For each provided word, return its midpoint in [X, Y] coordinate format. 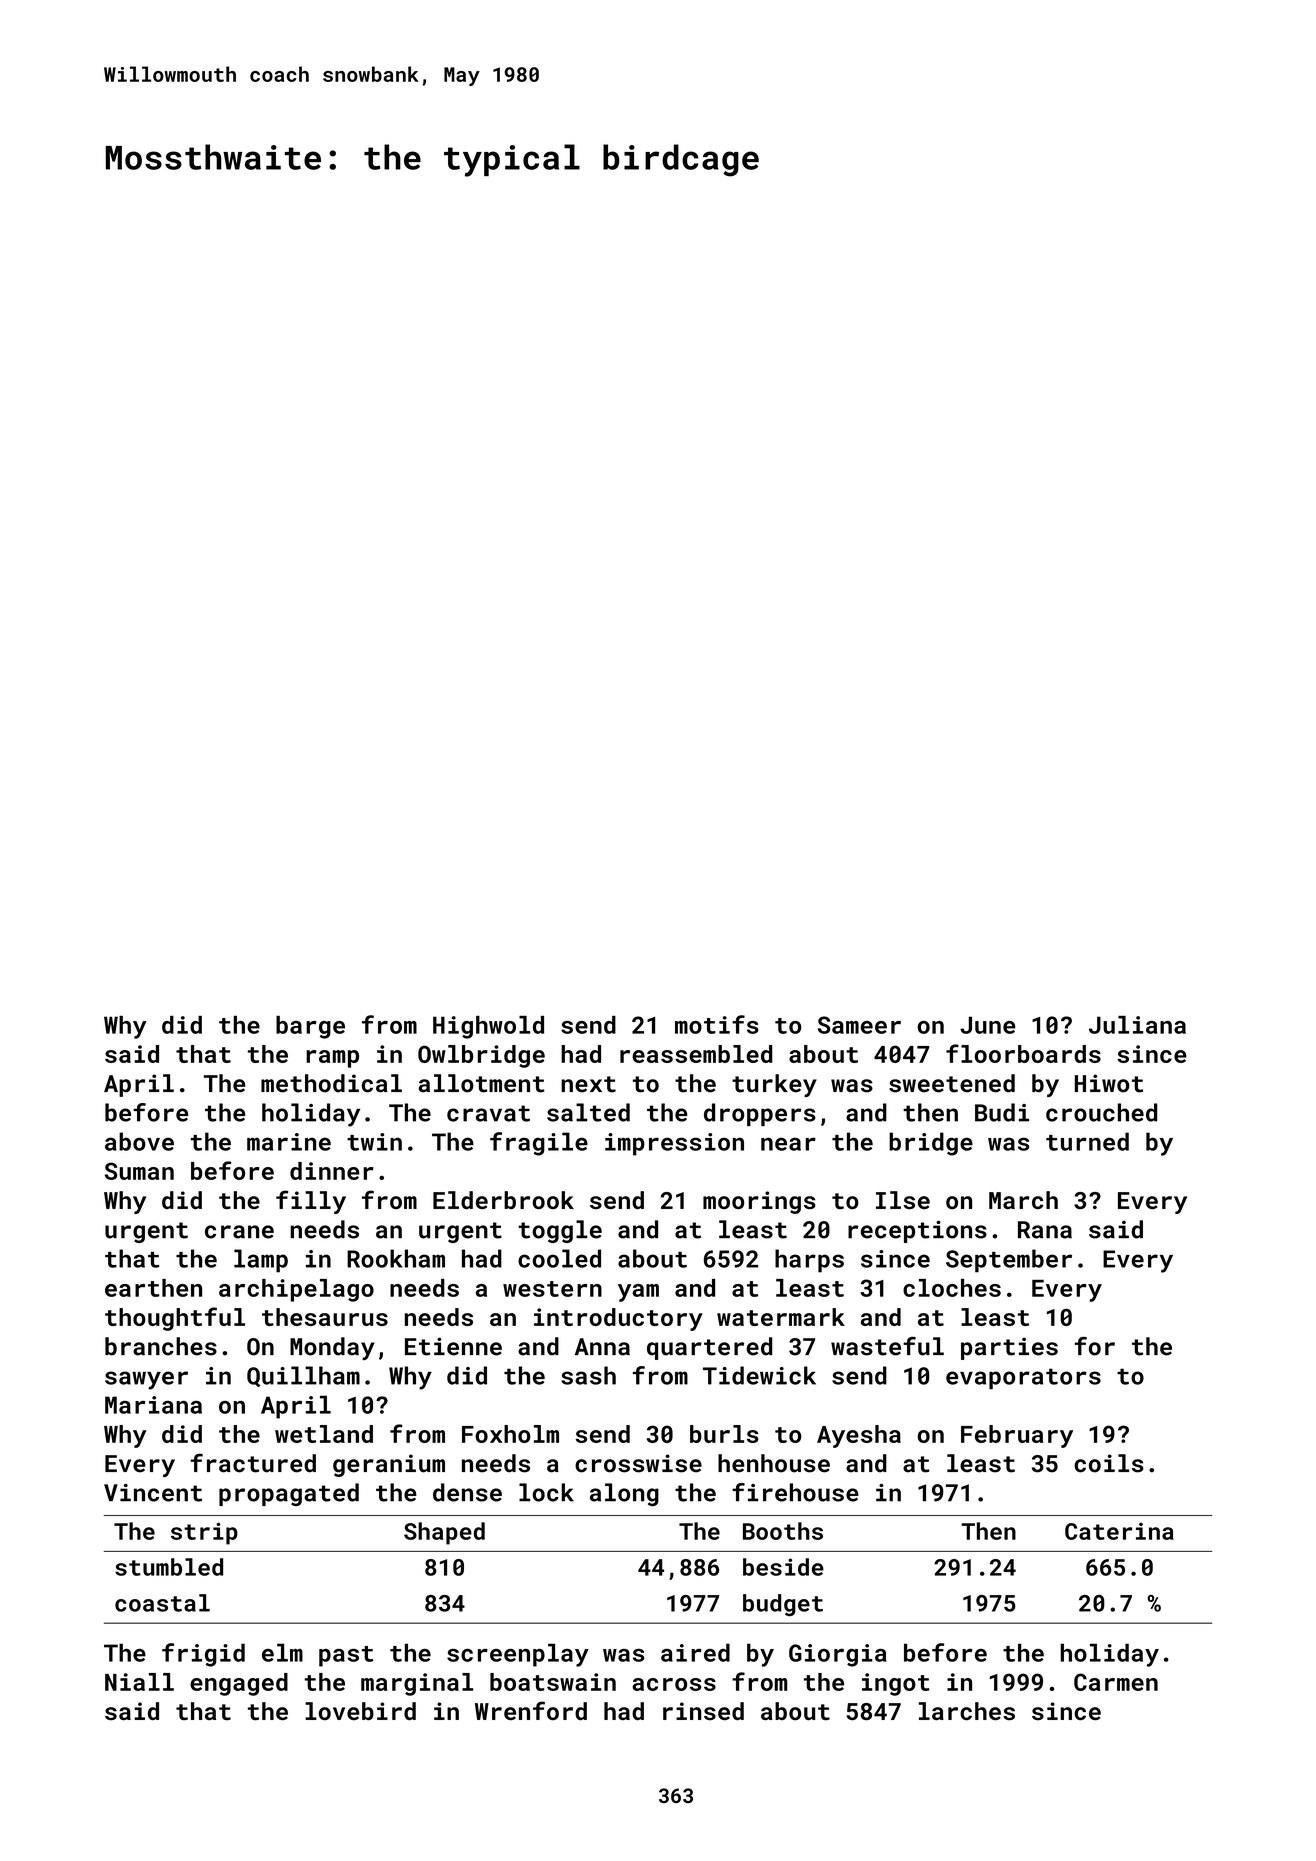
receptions [917, 1231]
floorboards [1023, 1053]
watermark [781, 1317]
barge [310, 1027]
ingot [896, 1684]
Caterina [1119, 1531]
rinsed [703, 1711]
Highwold [488, 1027]
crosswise [638, 1463]
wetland [324, 1434]
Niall [139, 1682]
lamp [261, 1261]
